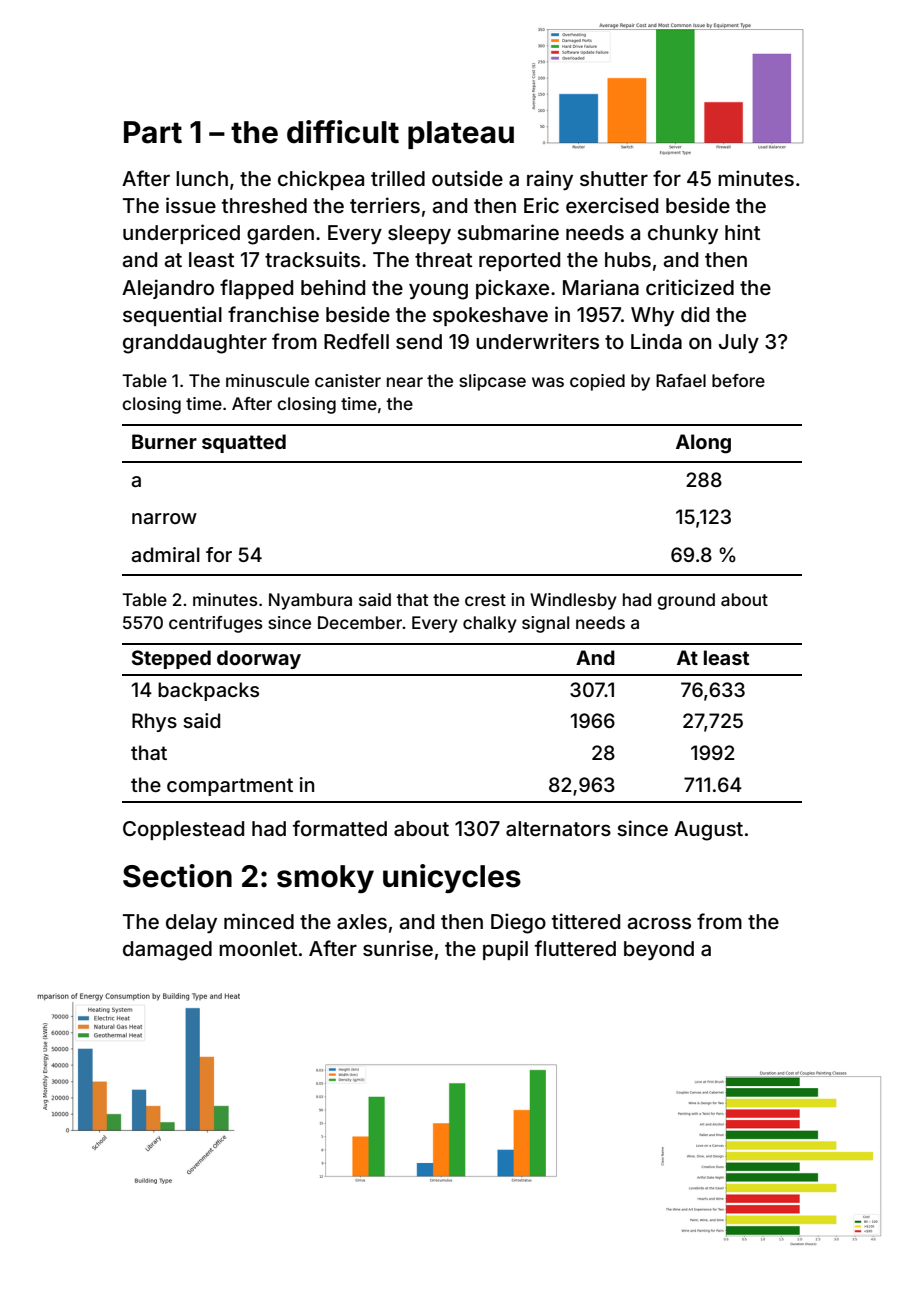  I want to click on Why, so click(652, 316).
